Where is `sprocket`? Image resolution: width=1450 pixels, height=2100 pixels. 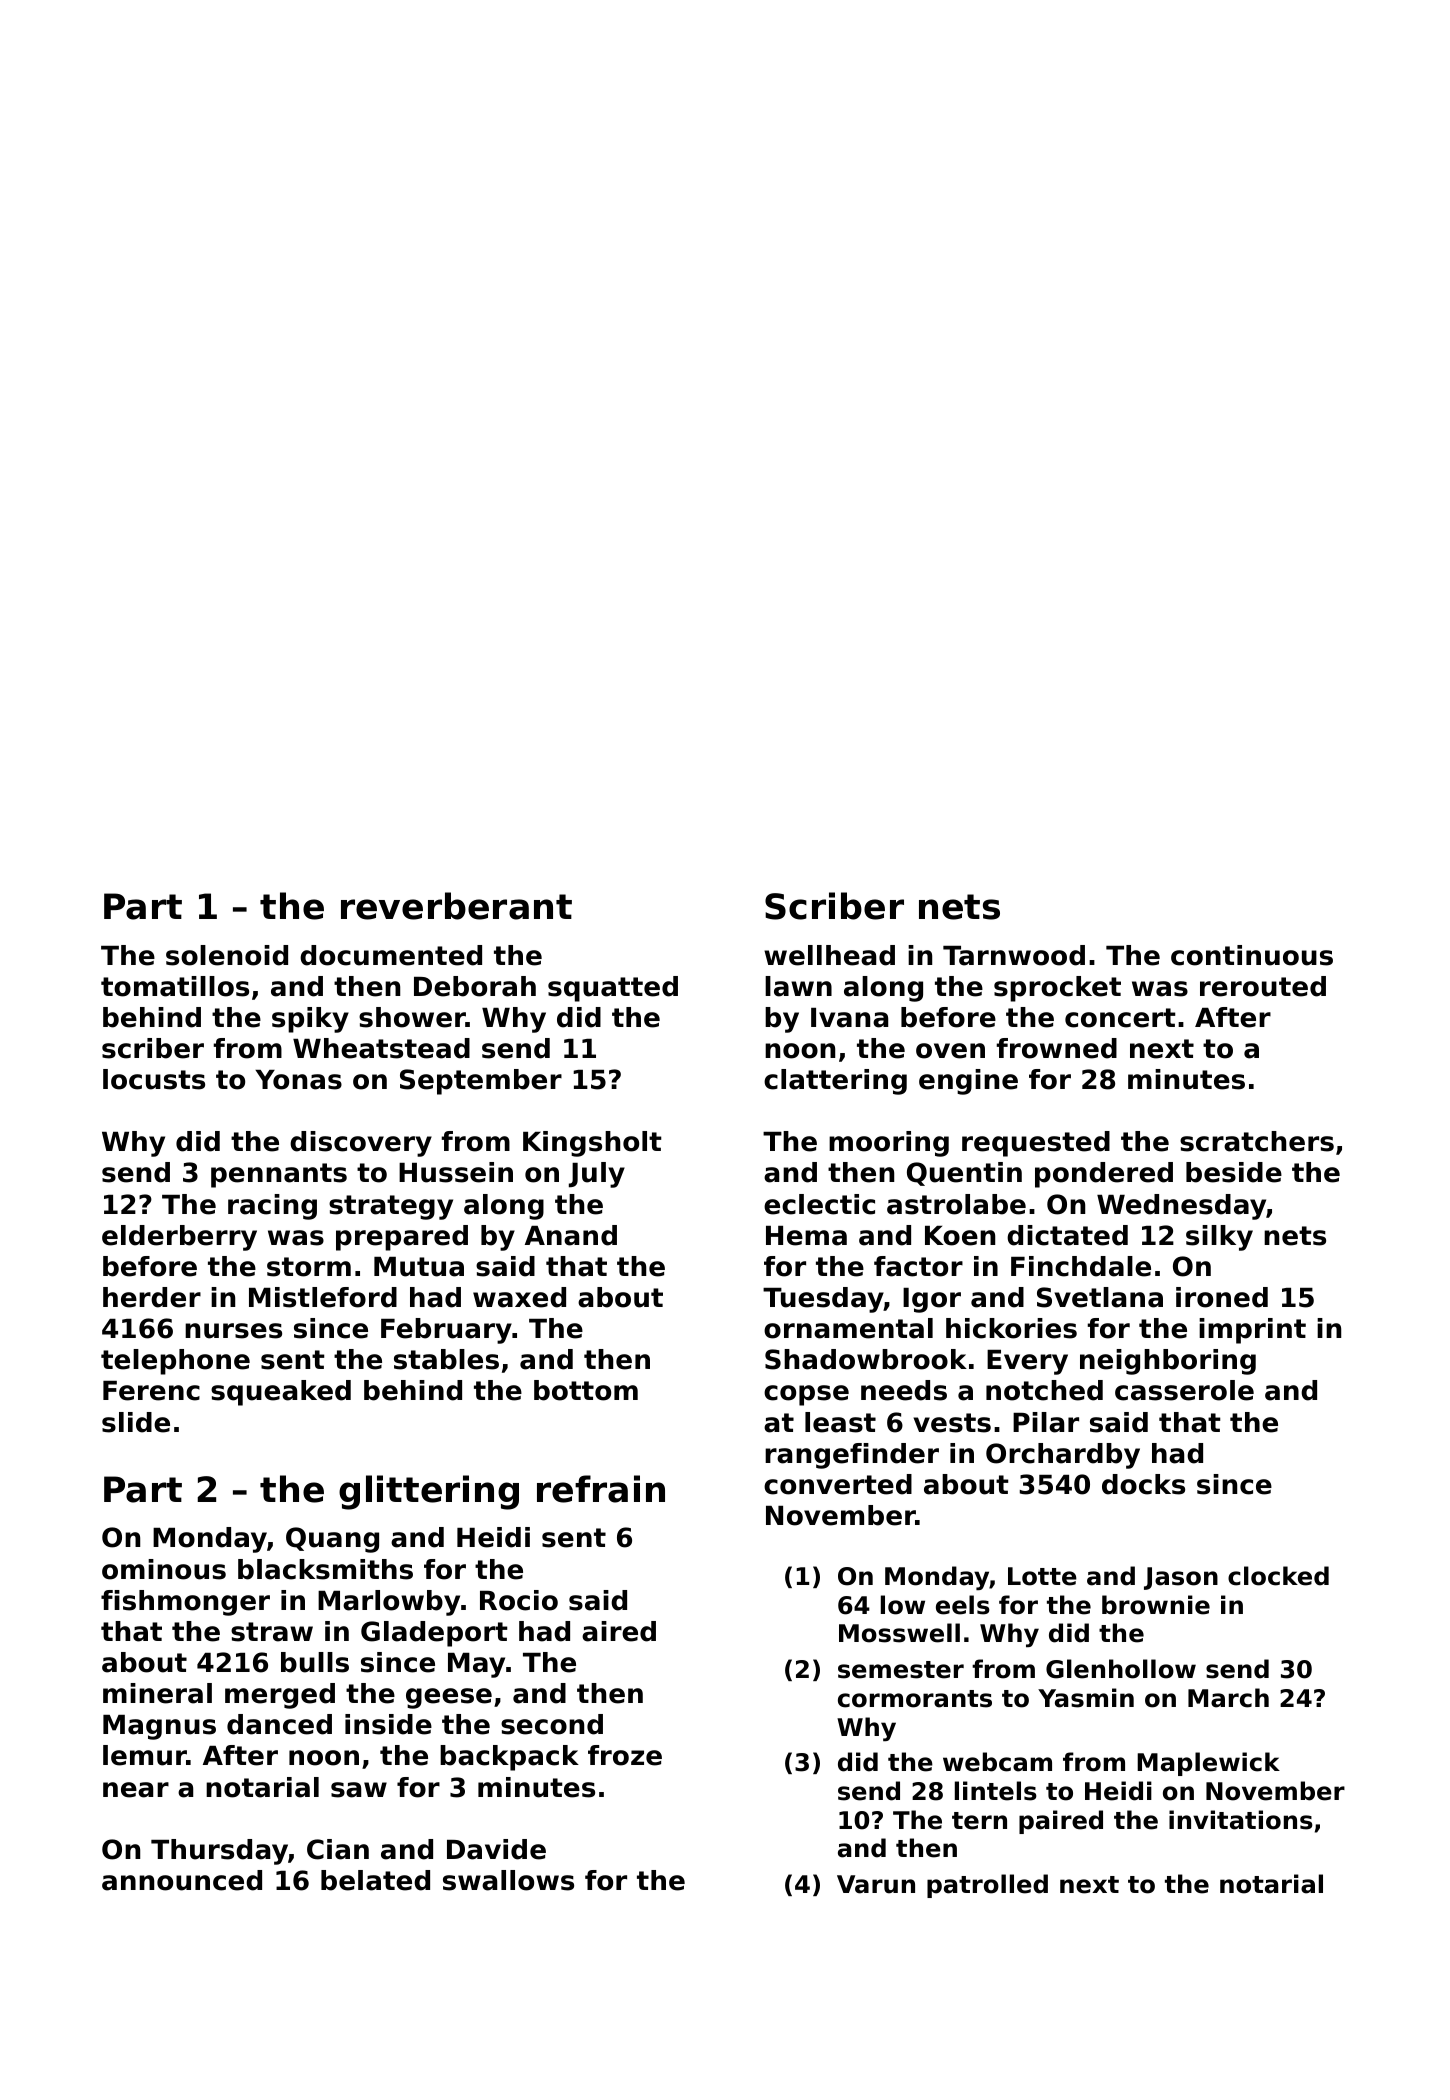
sprocket is located at coordinates (1057, 989).
